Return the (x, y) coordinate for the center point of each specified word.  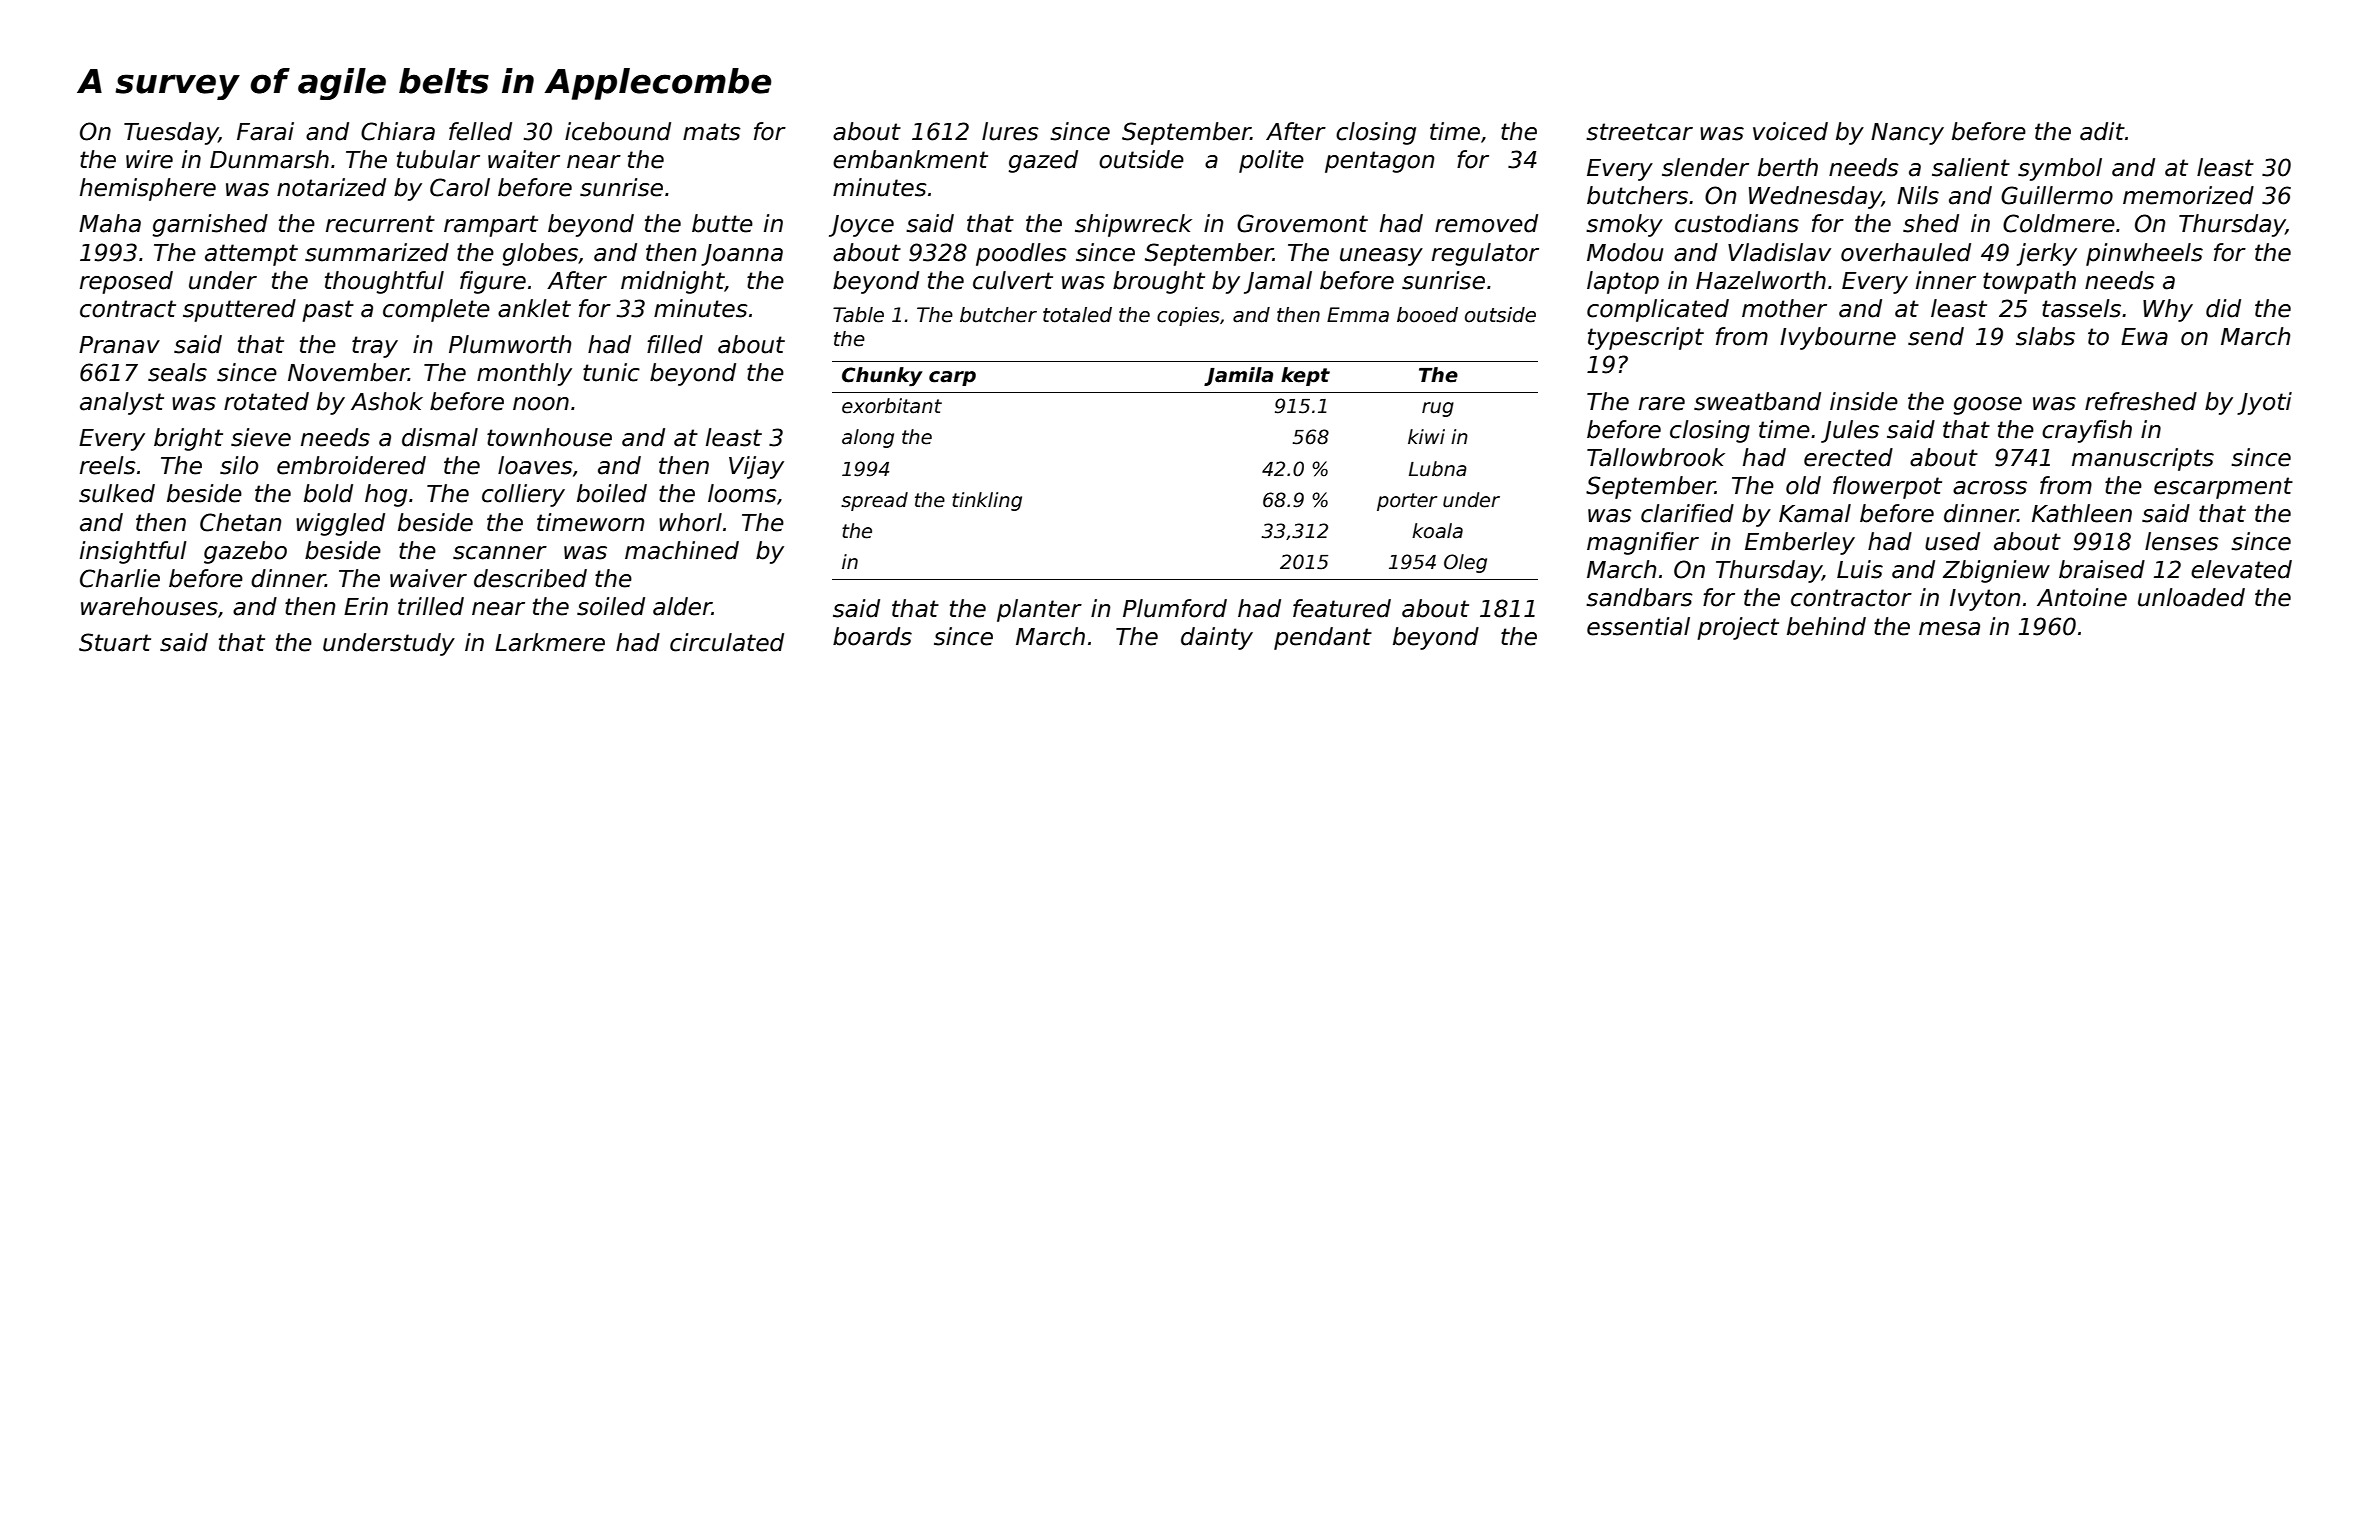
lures (1010, 131)
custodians (1737, 223)
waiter (524, 159)
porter (1407, 502)
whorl (690, 522)
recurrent (380, 224)
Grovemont (1302, 223)
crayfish (2087, 431)
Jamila (1238, 376)
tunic (611, 372)
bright (188, 439)
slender (1705, 167)
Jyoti (2264, 403)
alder (682, 606)
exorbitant (892, 406)
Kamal (1815, 513)
